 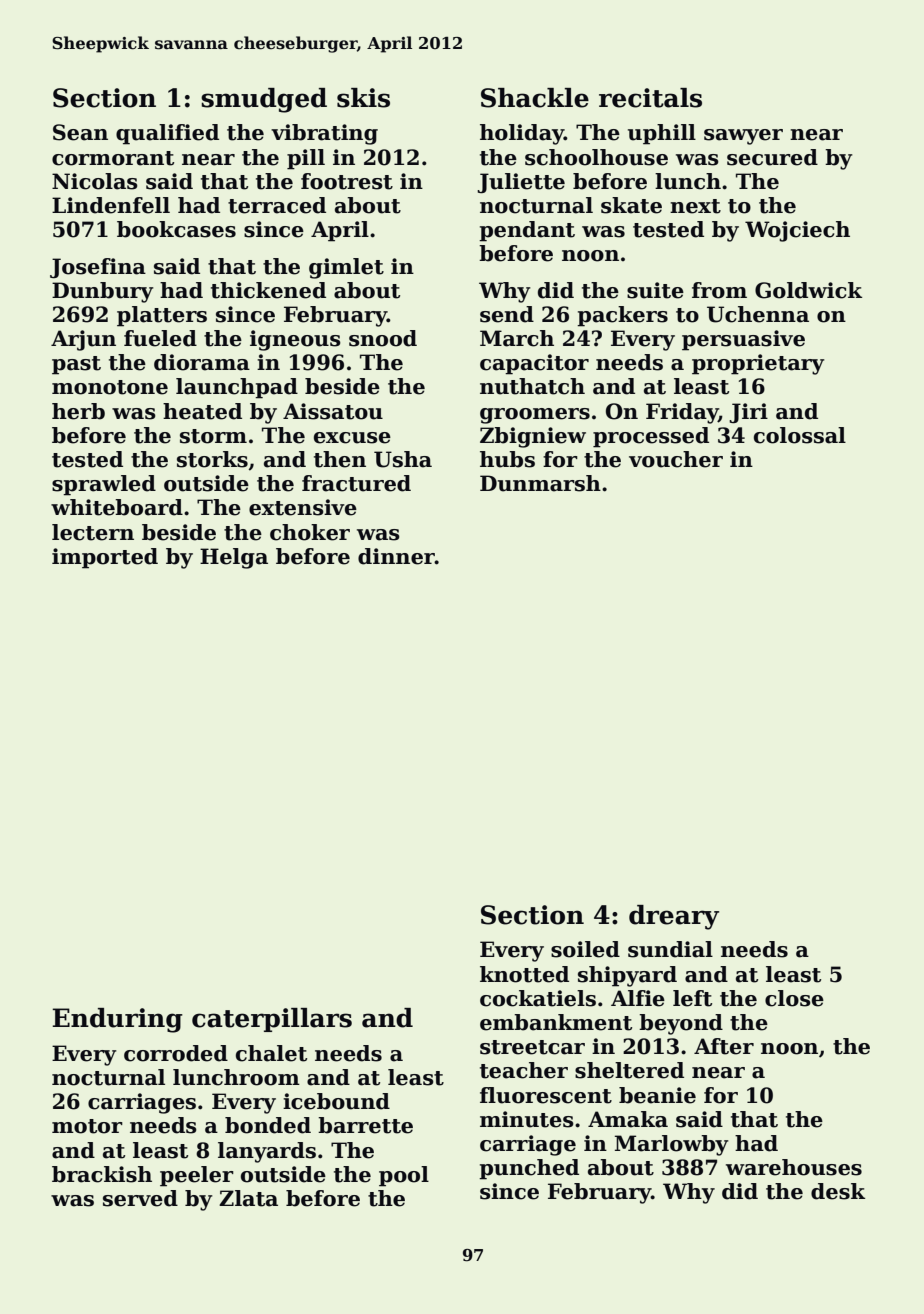 I want to click on punched, so click(x=529, y=1169).
